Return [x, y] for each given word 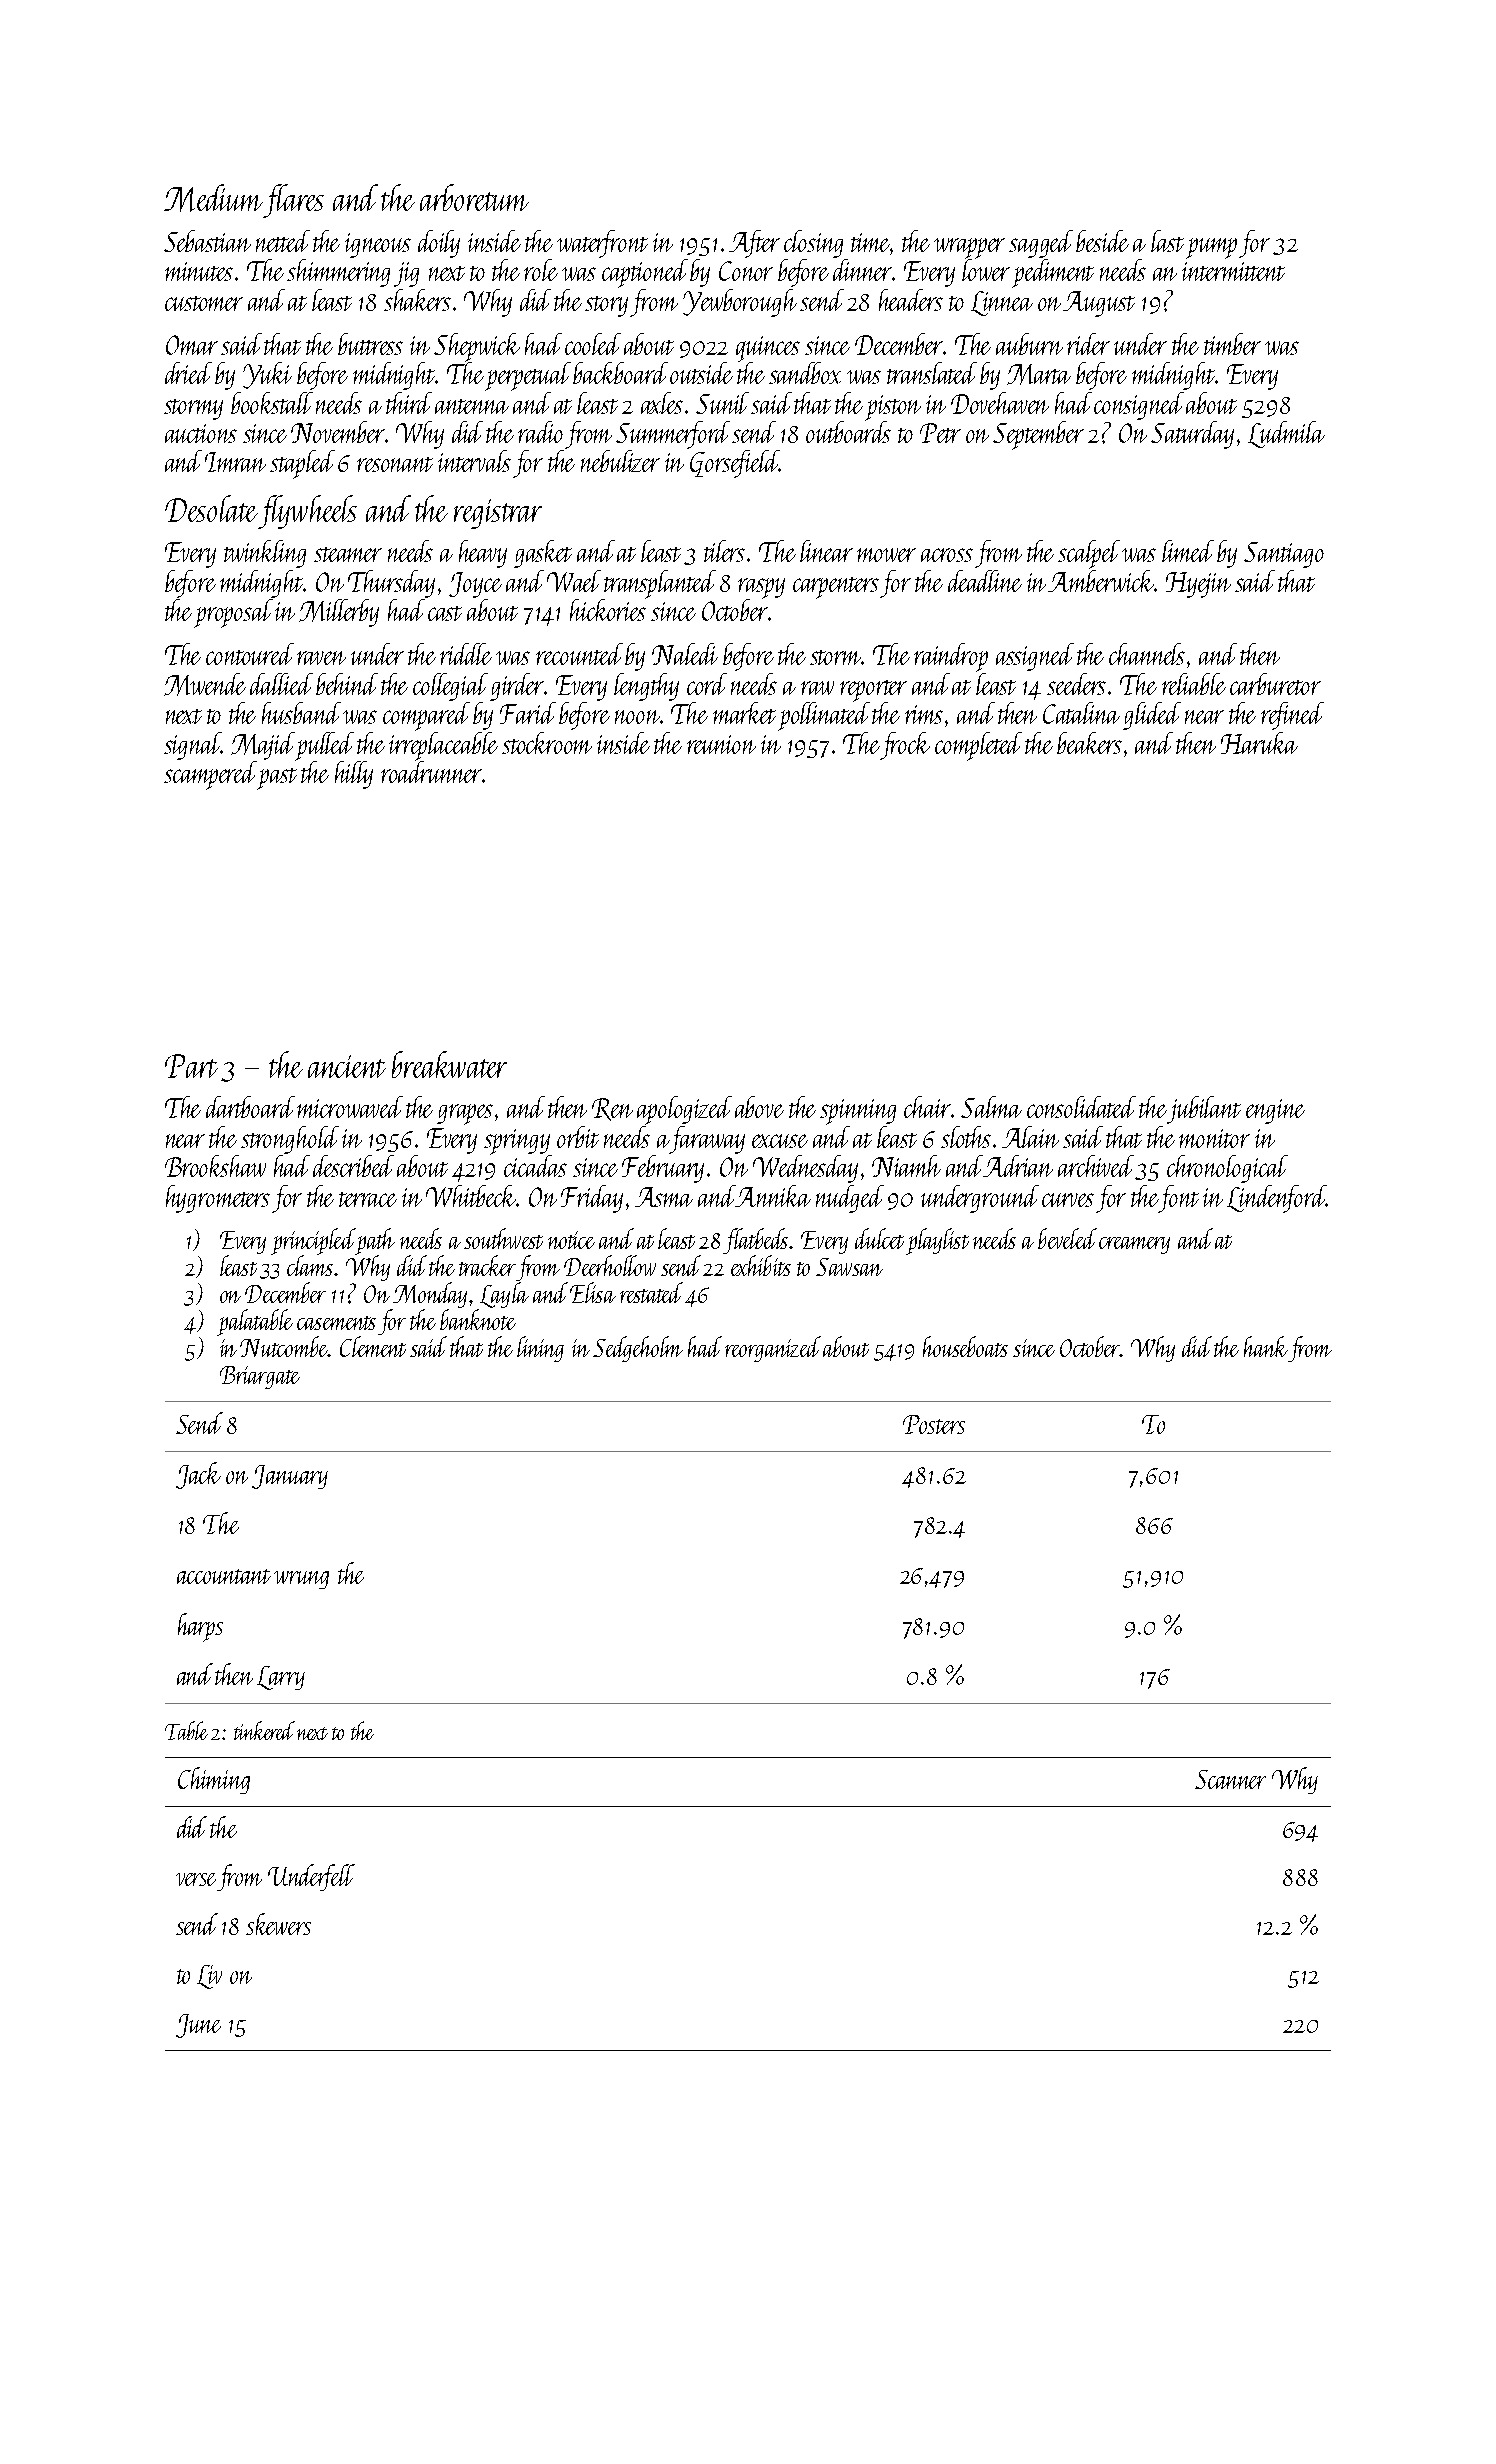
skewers [278, 1924]
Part [191, 1066]
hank [1266, 1346]
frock [905, 746]
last [1167, 241]
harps [200, 1627]
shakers [417, 300]
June [198, 2026]
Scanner [1230, 1779]
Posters [934, 1424]
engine [1275, 1111]
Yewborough [740, 303]
